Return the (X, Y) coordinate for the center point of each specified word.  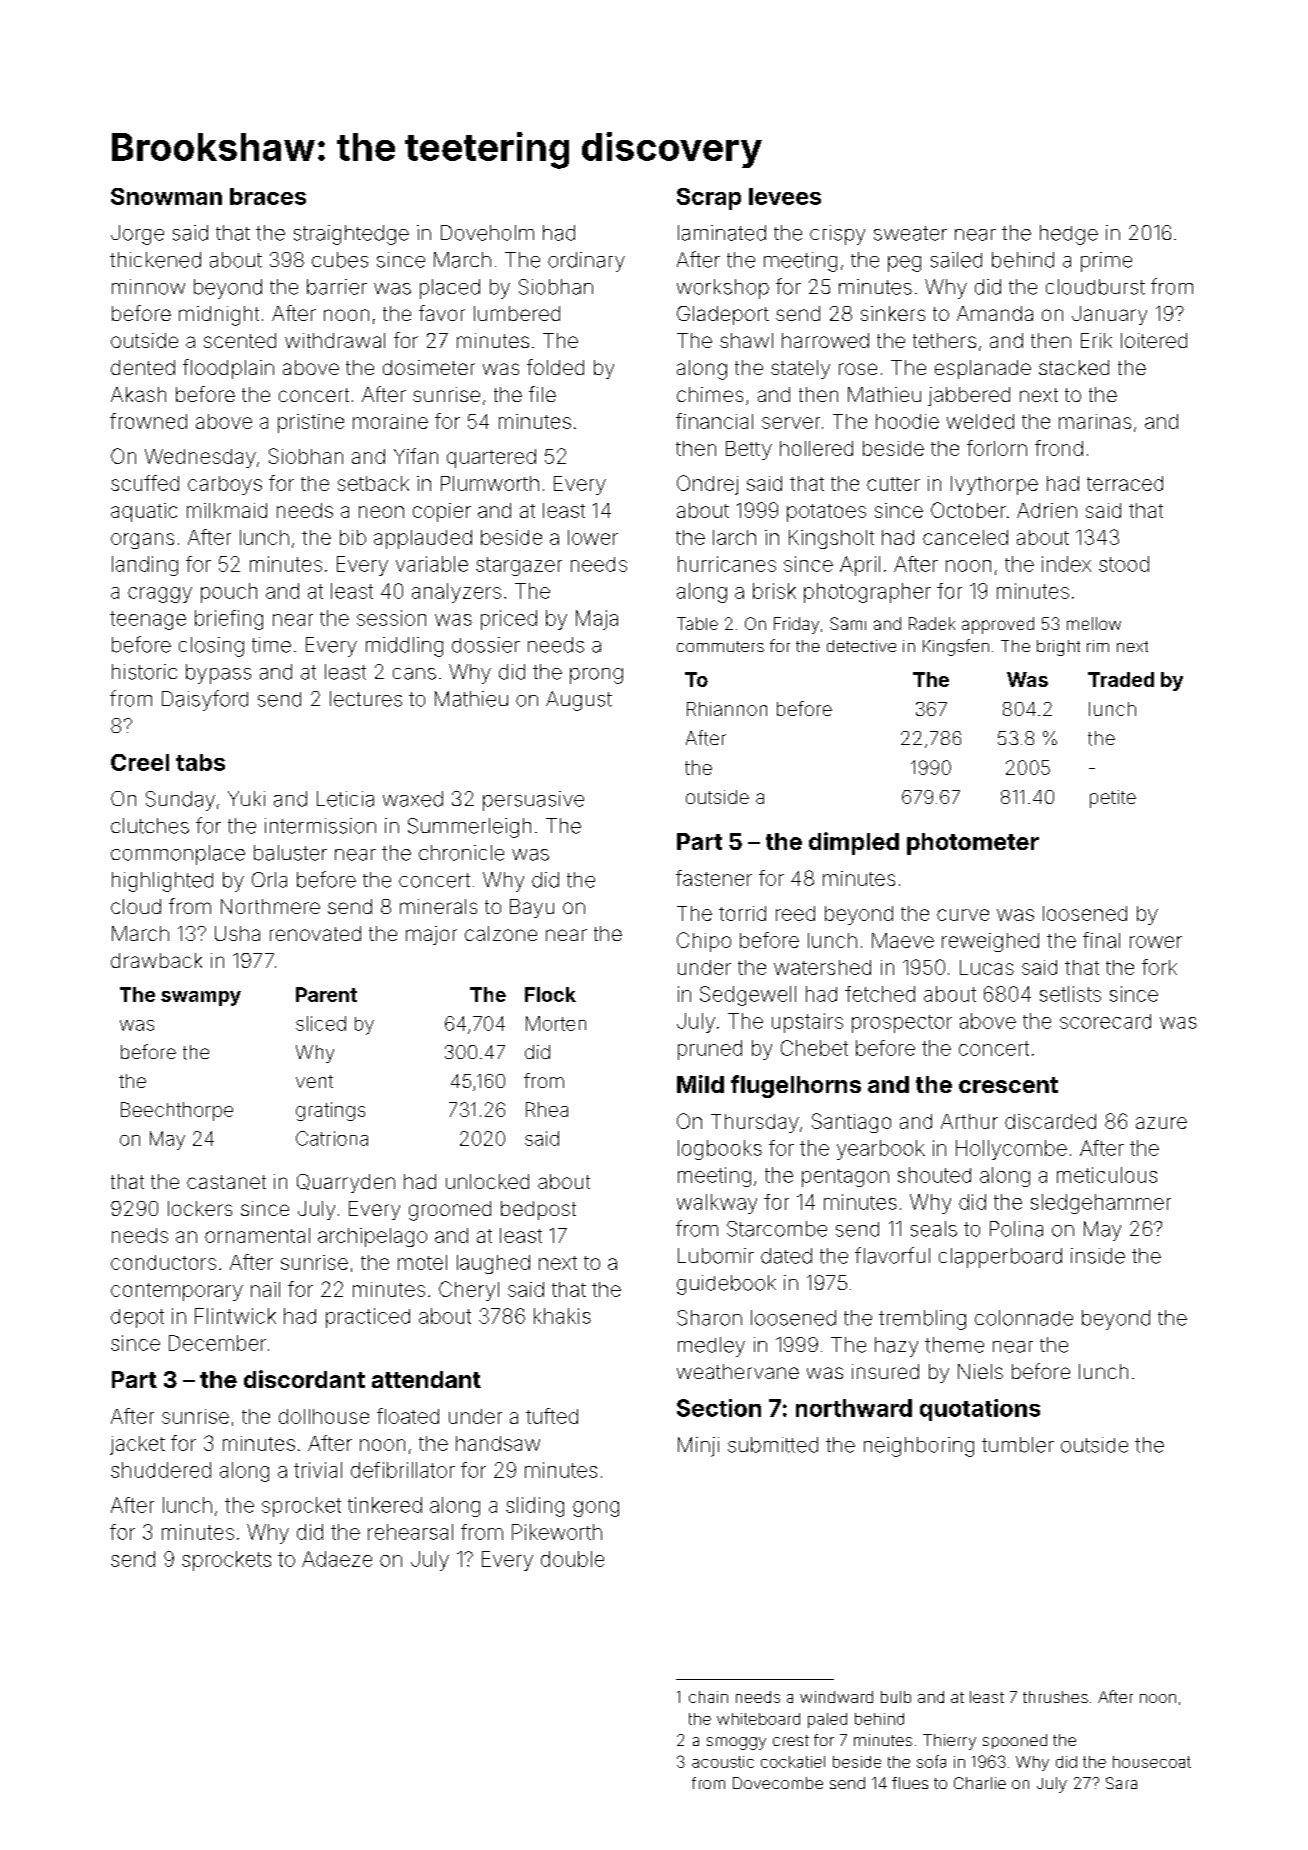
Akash (138, 394)
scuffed (145, 483)
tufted (552, 1416)
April (860, 566)
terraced (1125, 483)
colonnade (1024, 1318)
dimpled (854, 843)
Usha (237, 933)
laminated (722, 233)
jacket (137, 1445)
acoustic (723, 1762)
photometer (973, 844)
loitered (1154, 340)
